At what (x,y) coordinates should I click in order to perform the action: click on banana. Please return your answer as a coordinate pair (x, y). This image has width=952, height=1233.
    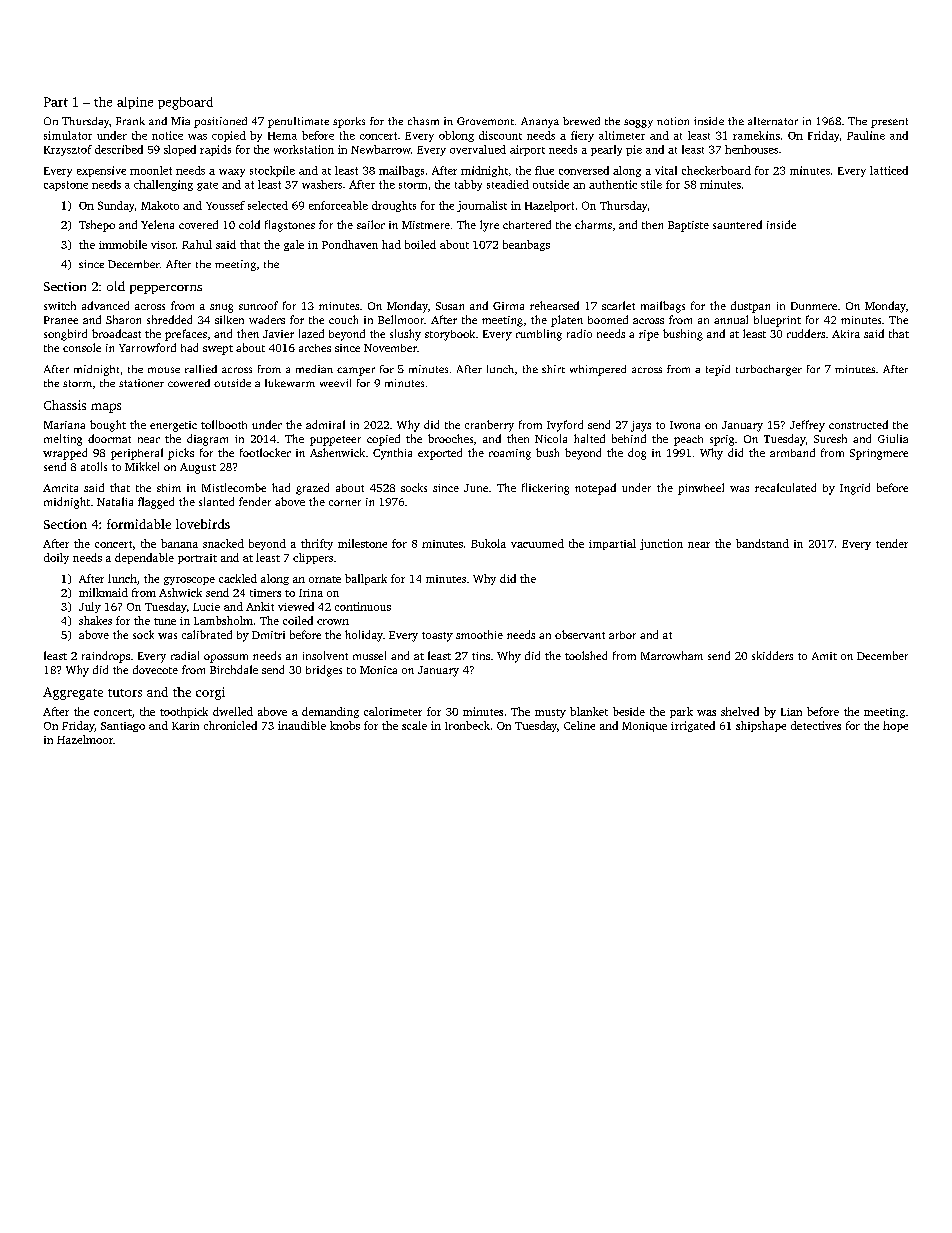
    Looking at the image, I should click on (179, 543).
